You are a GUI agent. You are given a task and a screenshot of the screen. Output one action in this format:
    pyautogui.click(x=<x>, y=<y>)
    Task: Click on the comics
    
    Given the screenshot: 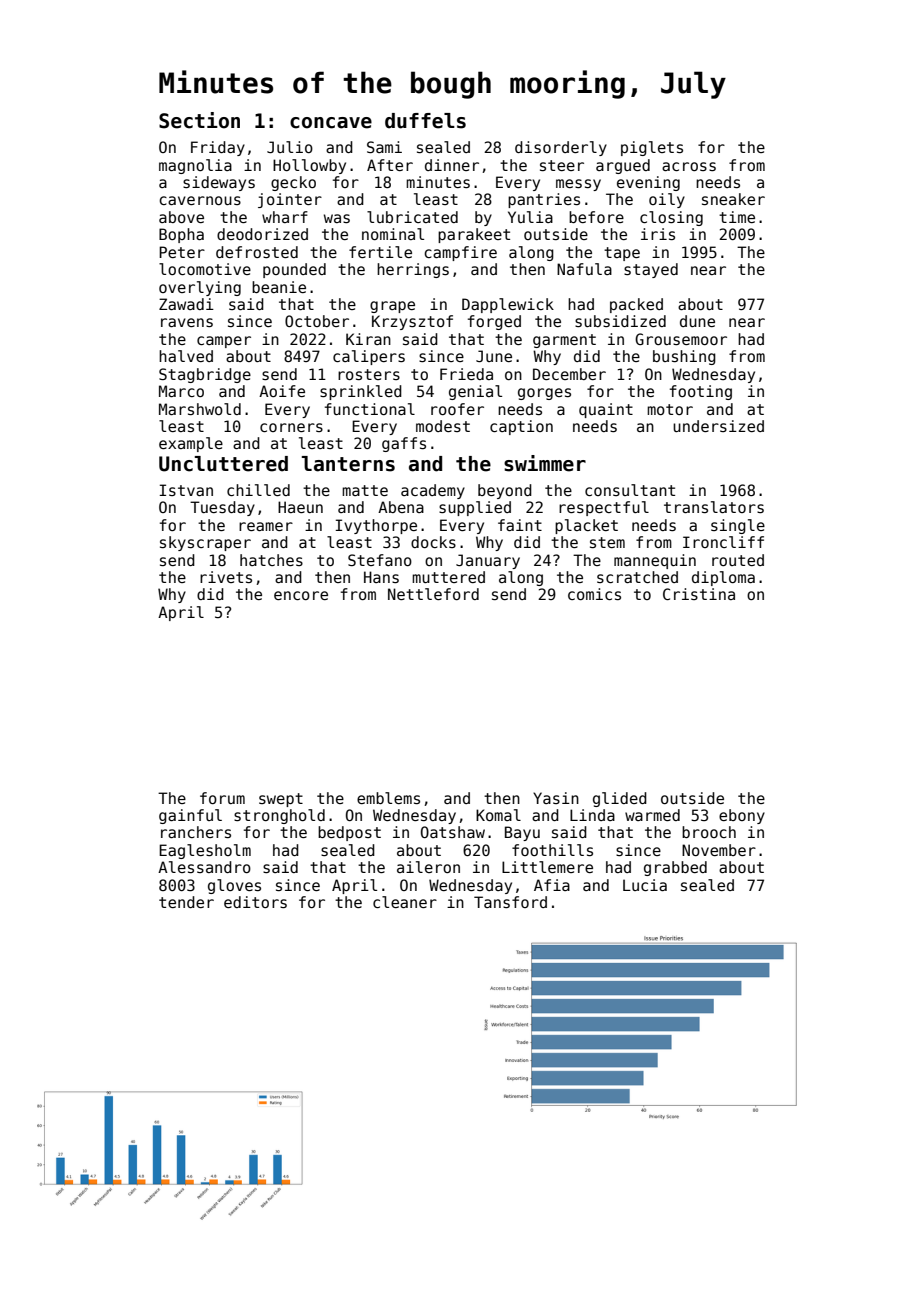 What is the action you would take?
    pyautogui.click(x=594, y=594)
